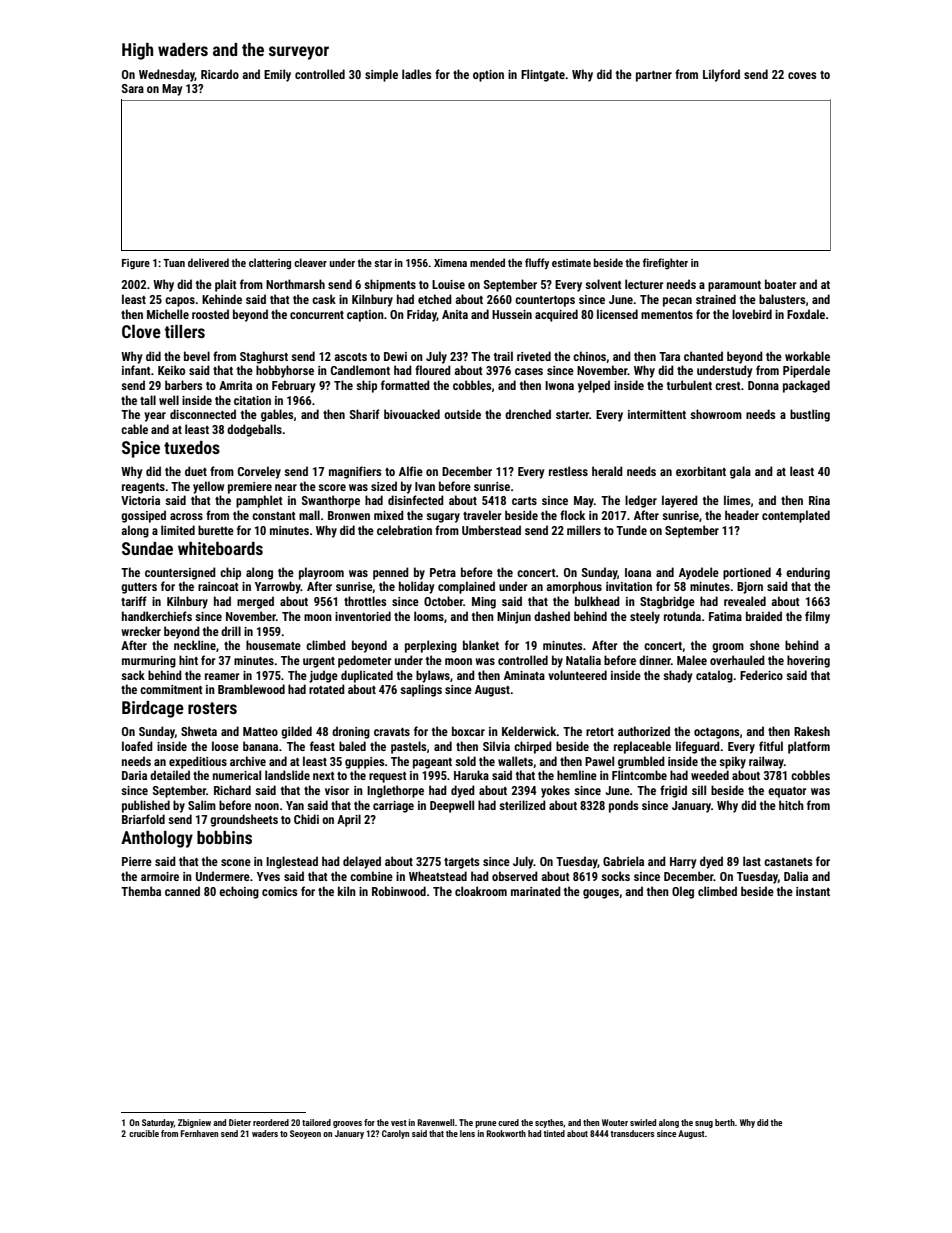 Image resolution: width=952 pixels, height=1233 pixels. Describe the element at coordinates (277, 75) in the page. I see `Emily` at that location.
